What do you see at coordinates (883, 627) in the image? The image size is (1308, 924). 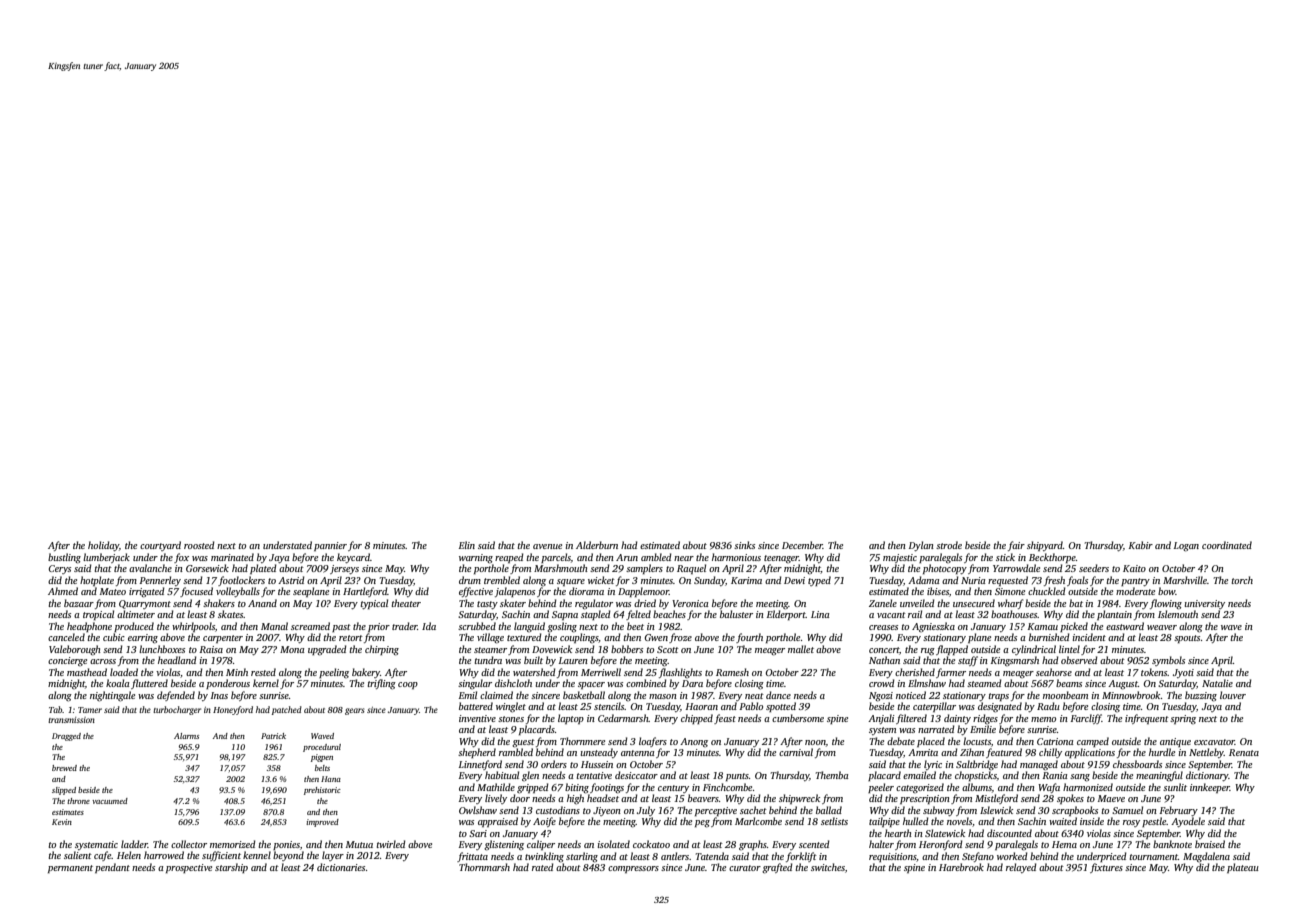 I see `creases` at bounding box center [883, 627].
